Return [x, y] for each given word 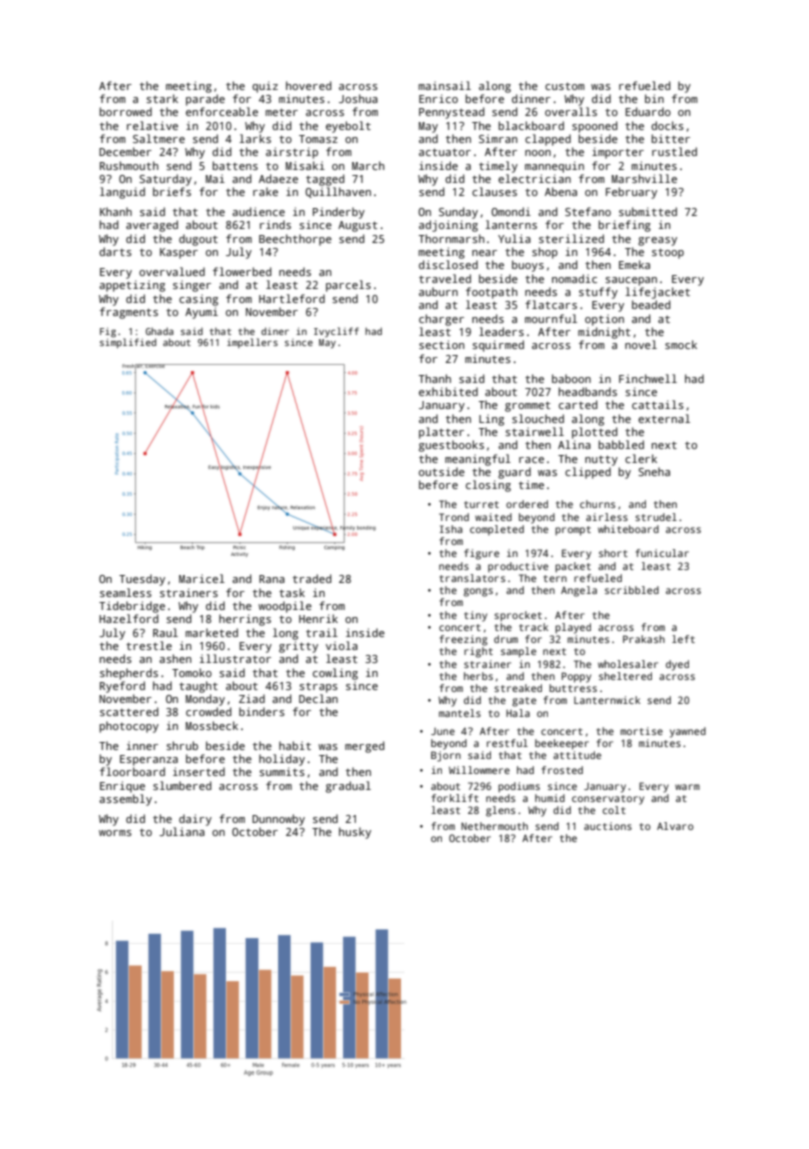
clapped [548, 140]
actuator [445, 152]
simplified [128, 343]
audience [258, 211]
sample [518, 652]
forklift [455, 798]
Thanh [435, 378]
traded [312, 578]
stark [162, 98]
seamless [126, 592]
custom [565, 86]
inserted [199, 771]
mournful [551, 318]
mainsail [444, 85]
